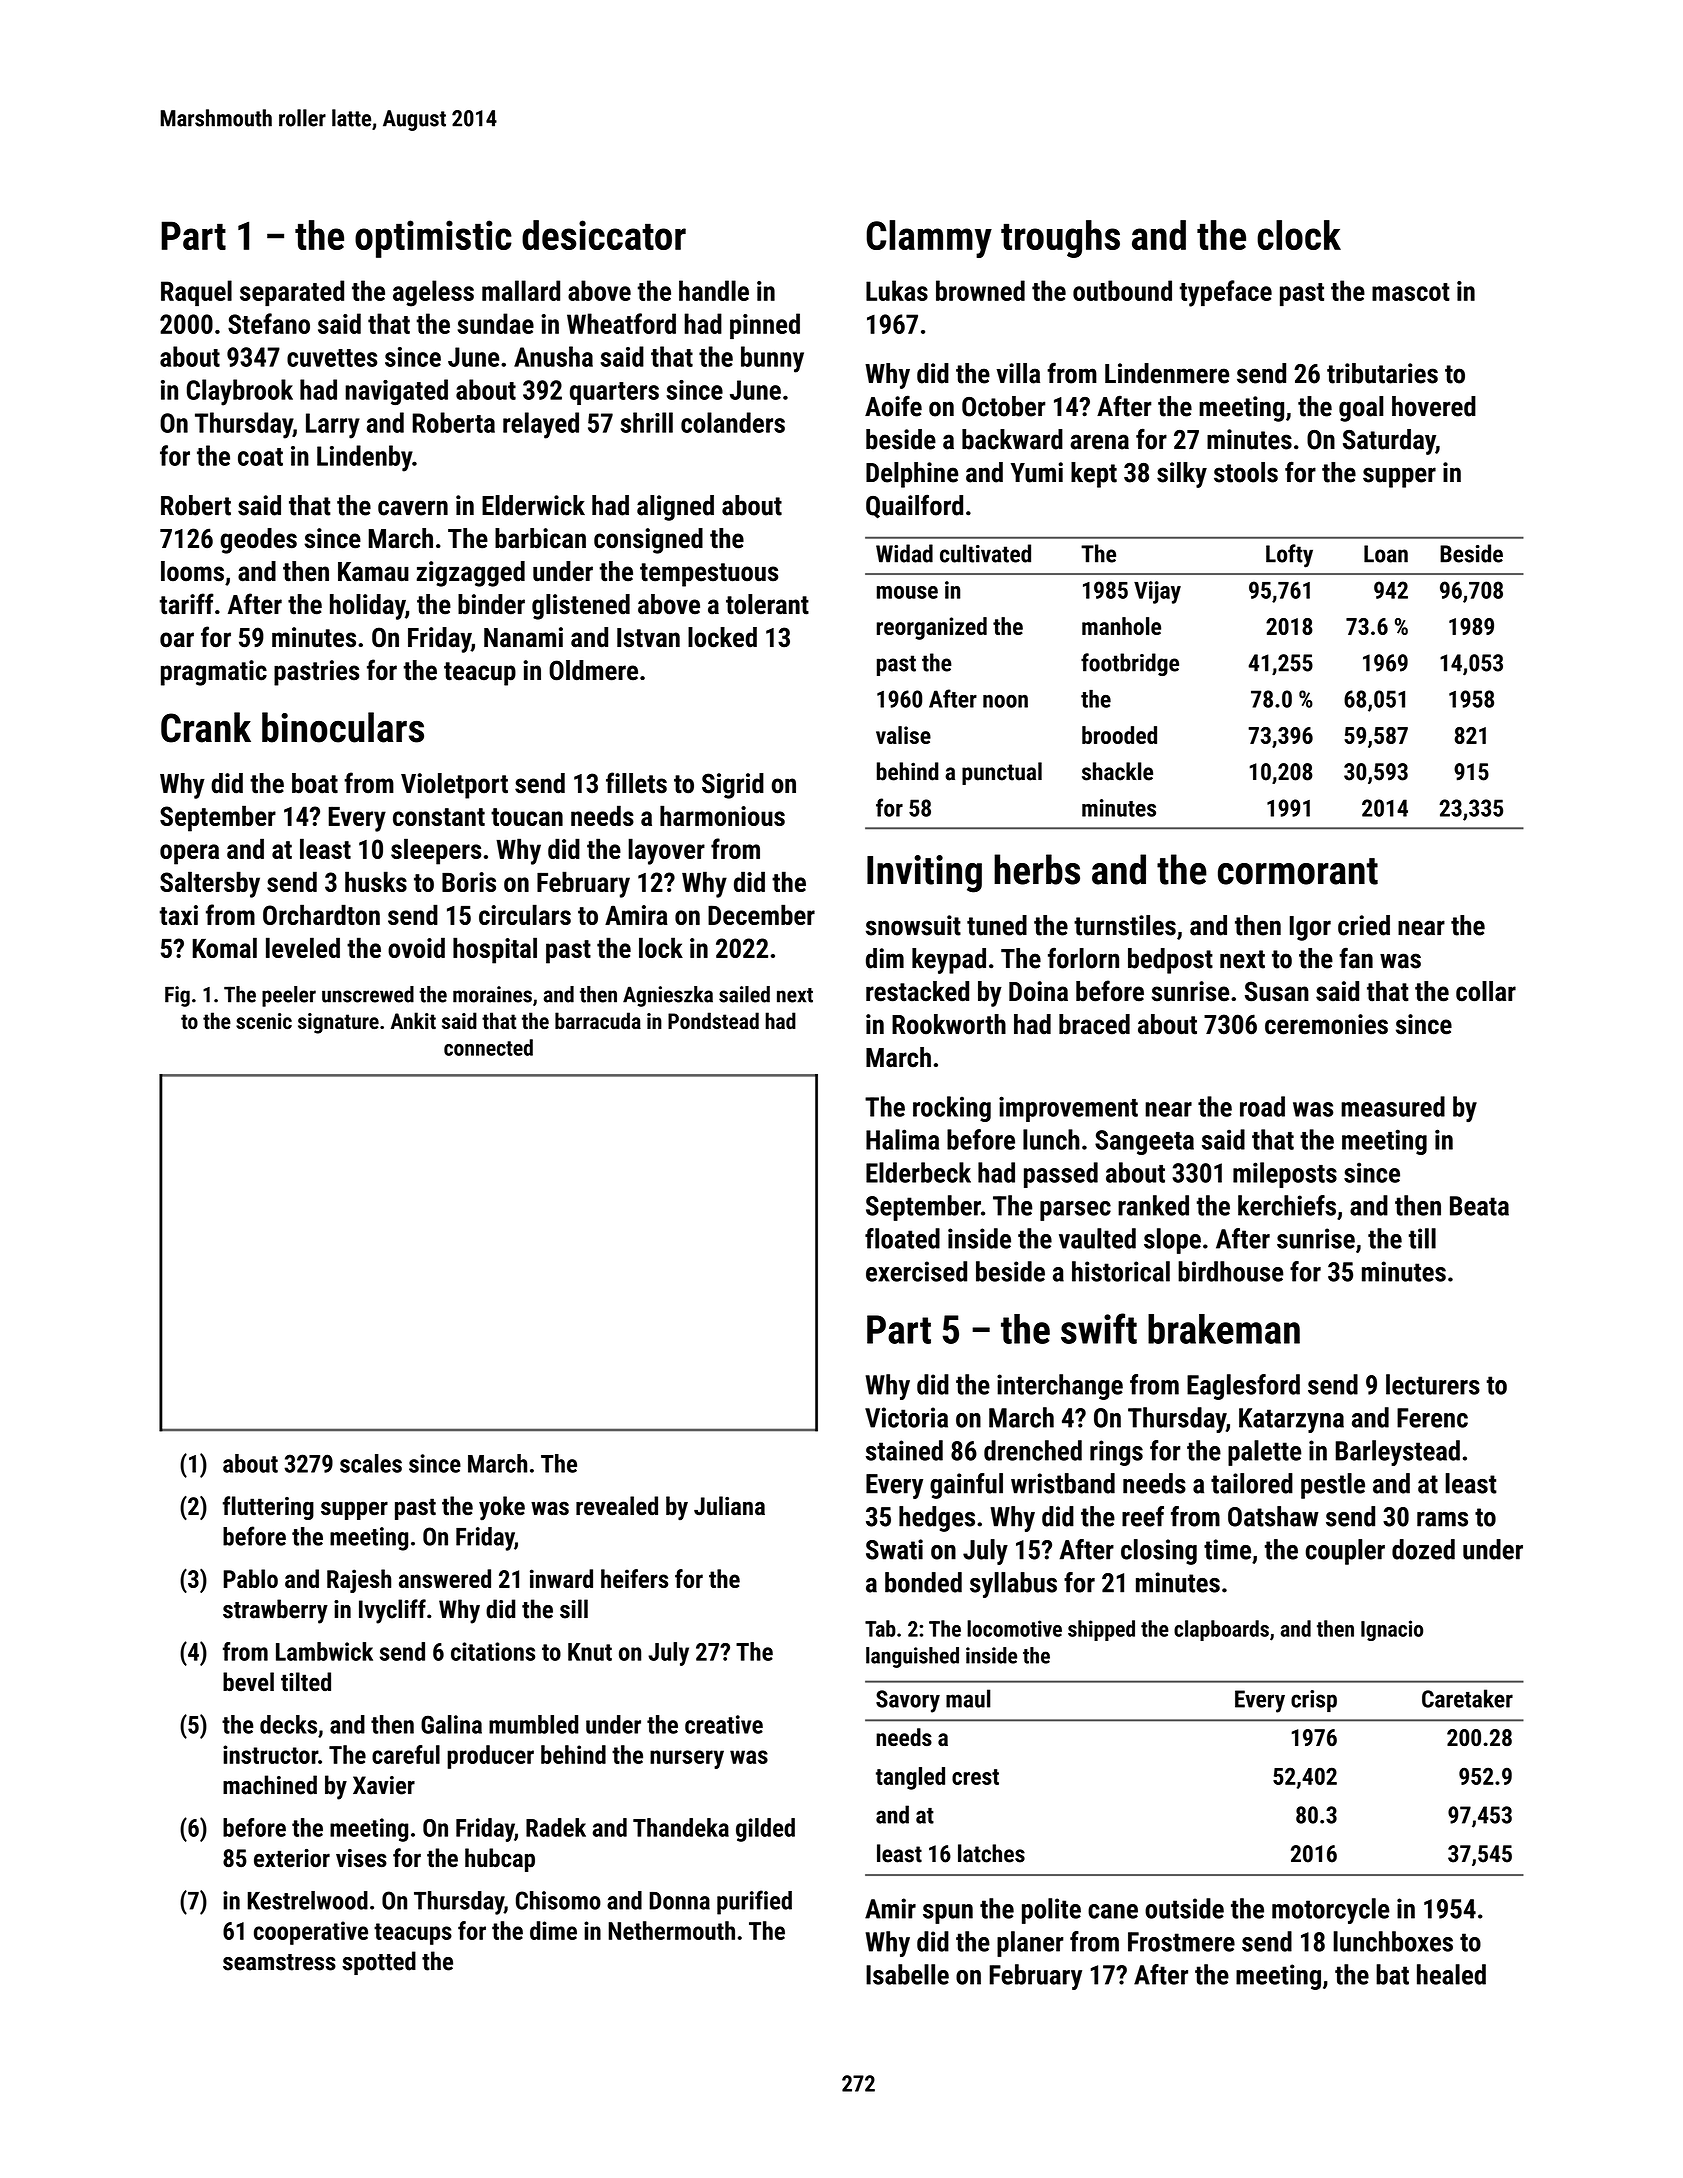 Image resolution: width=1683 pixels, height=2178 pixels. Describe the element at coordinates (196, 293) in the screenshot. I see `Raquel` at that location.
